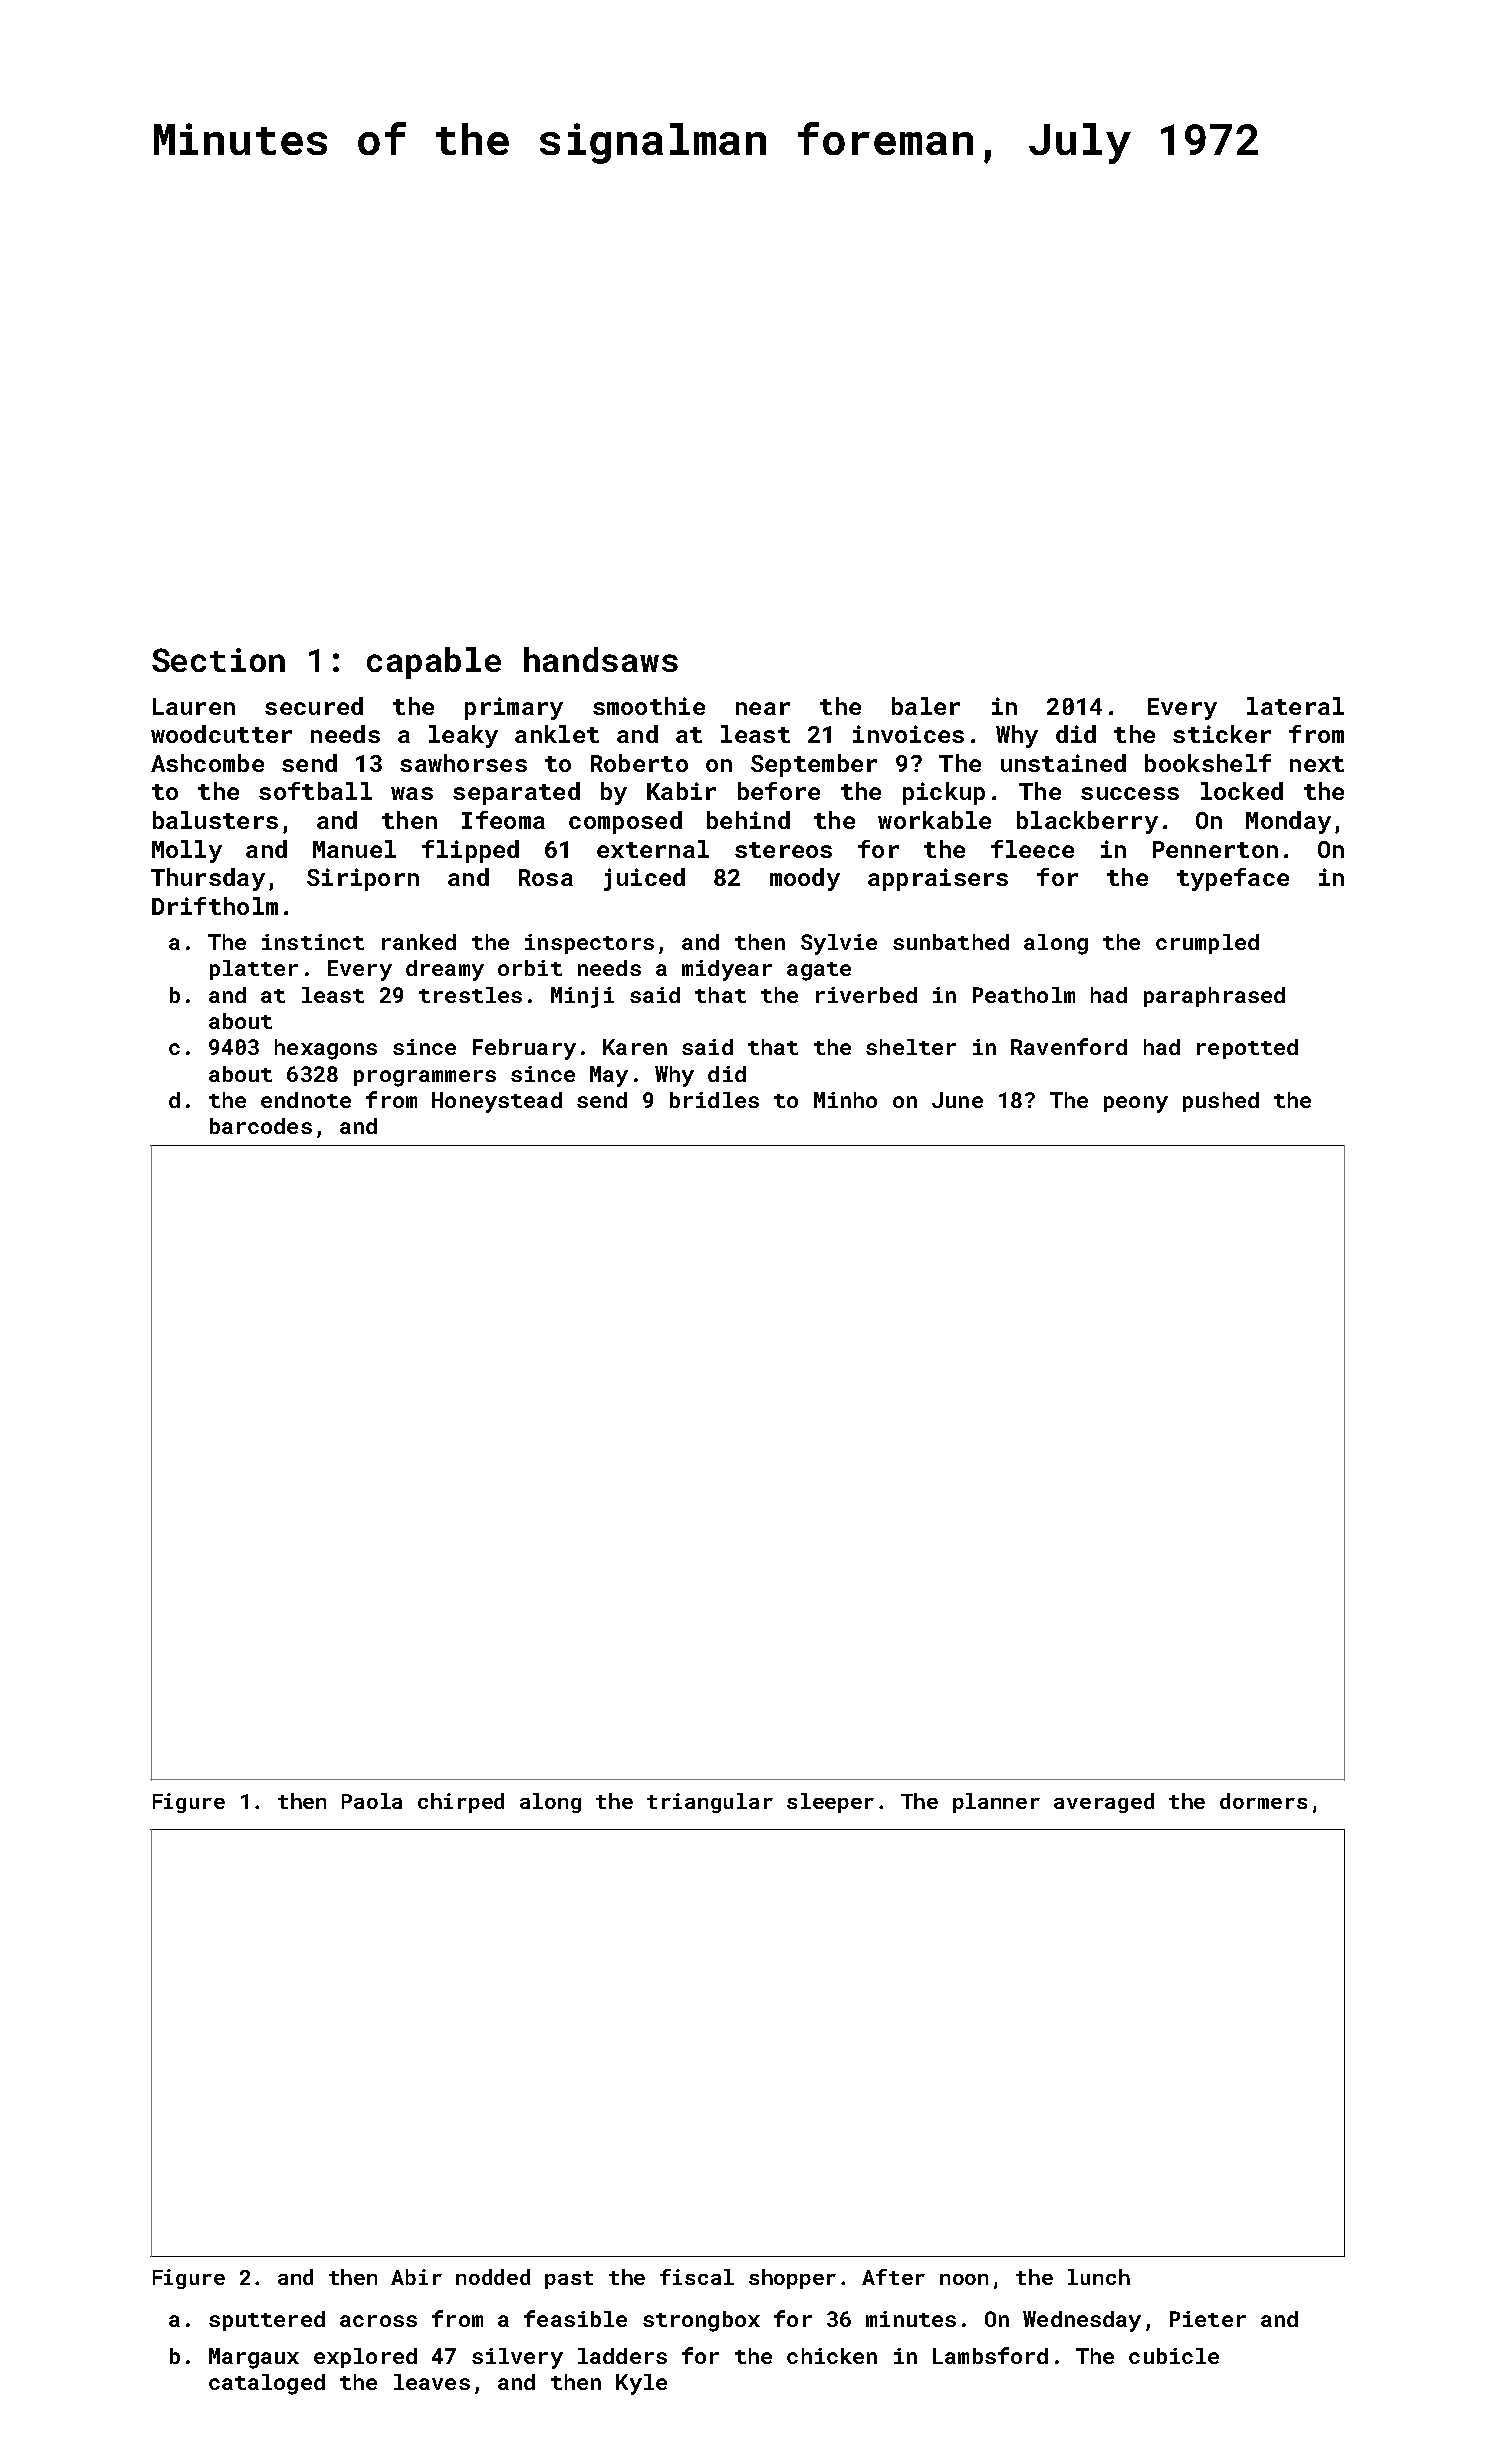  Describe the element at coordinates (710, 1803) in the screenshot. I see `triangular` at that location.
